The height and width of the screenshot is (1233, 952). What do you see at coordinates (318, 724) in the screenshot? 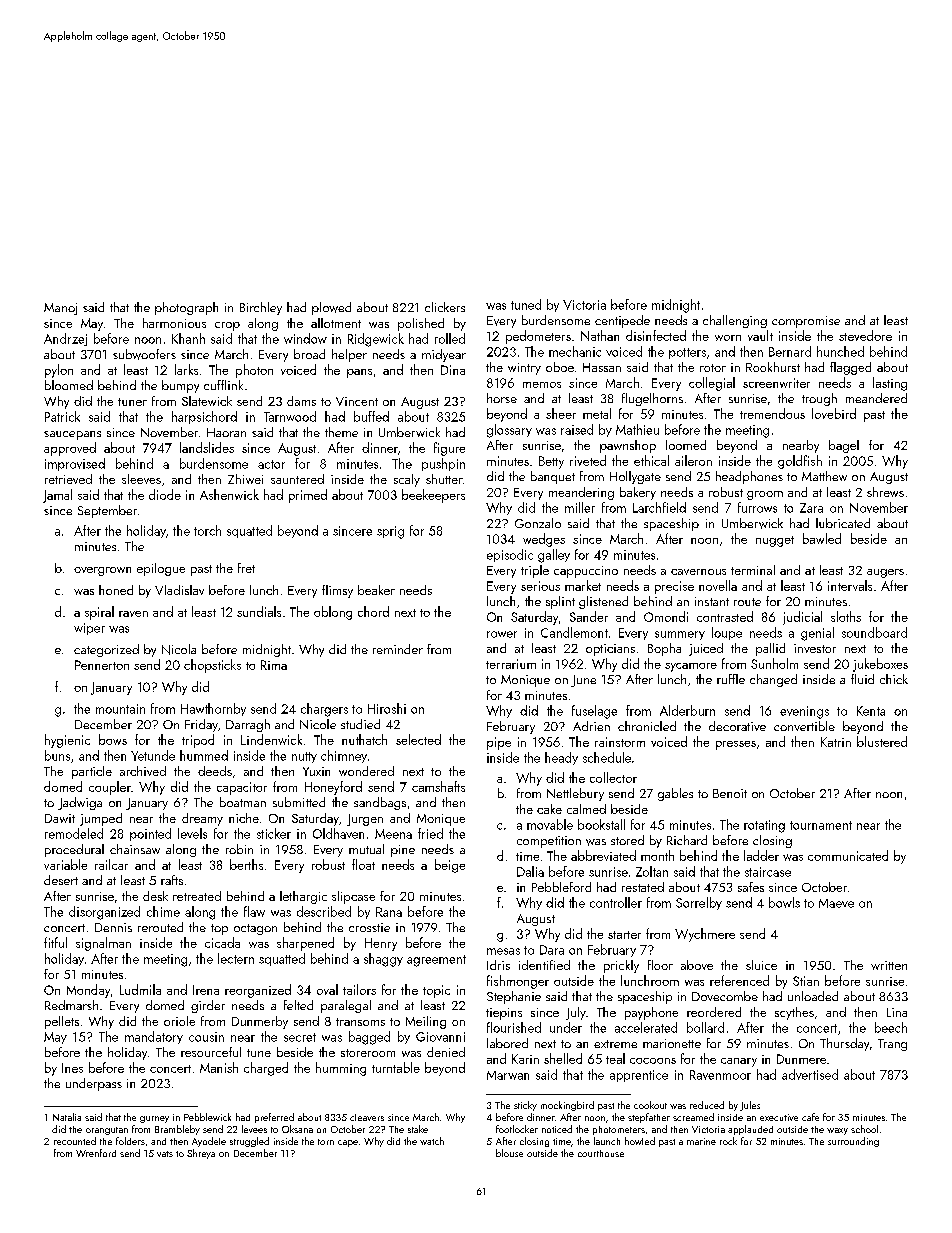
I see `Nicole` at bounding box center [318, 724].
